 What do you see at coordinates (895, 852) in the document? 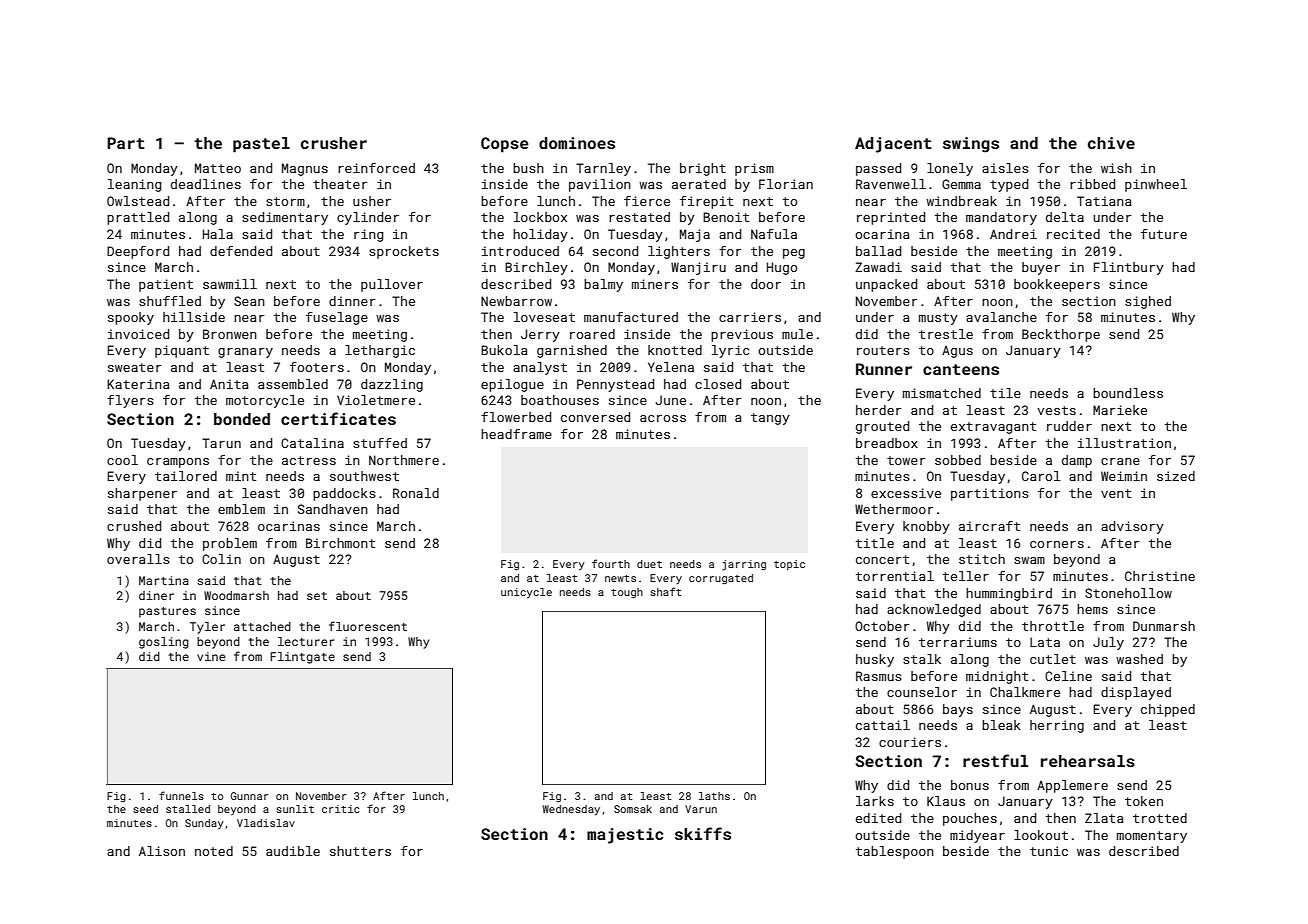
I see `tablespoon` at bounding box center [895, 852].
